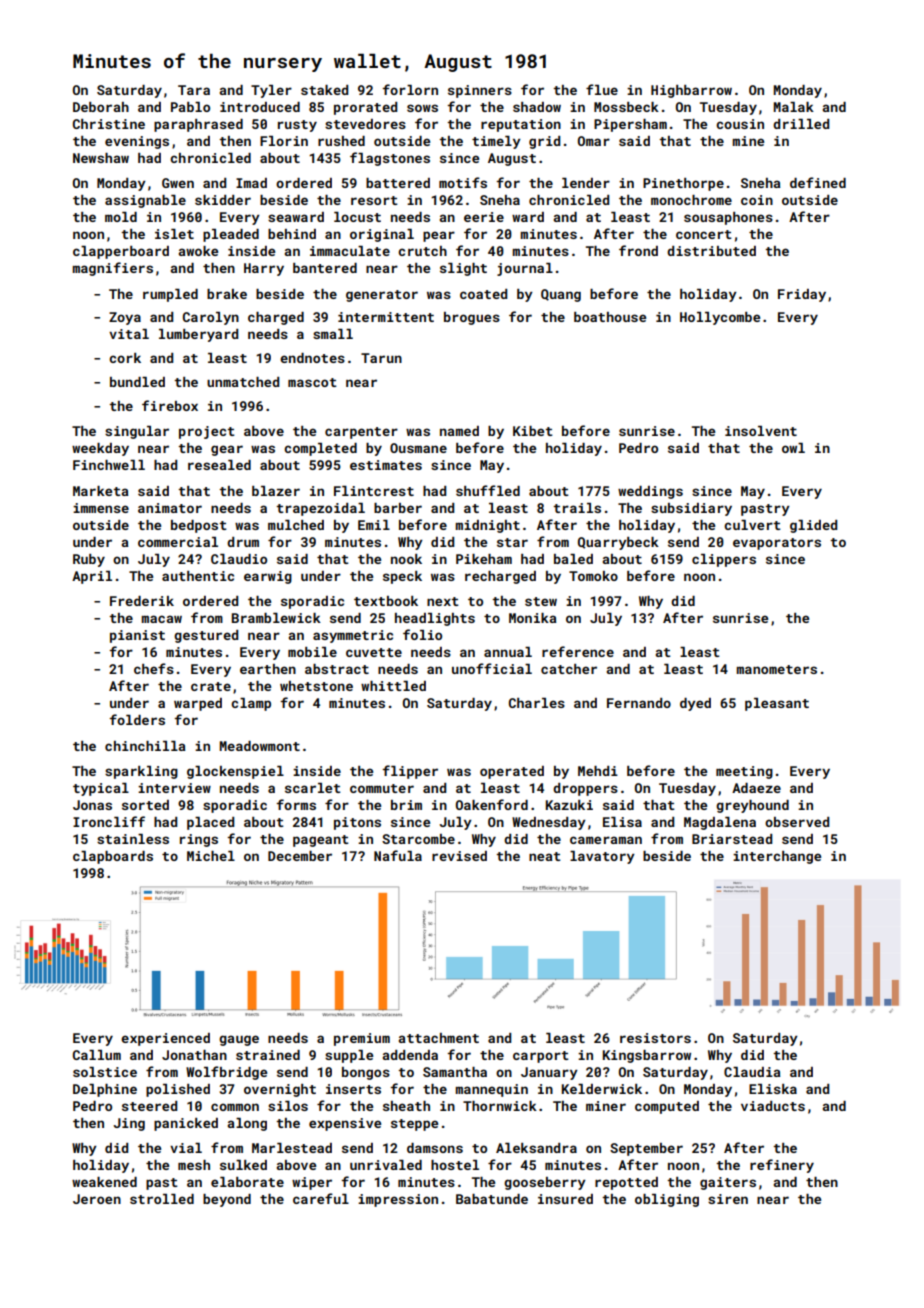  What do you see at coordinates (235, 772) in the page?
I see `glockenspiel` at bounding box center [235, 772].
